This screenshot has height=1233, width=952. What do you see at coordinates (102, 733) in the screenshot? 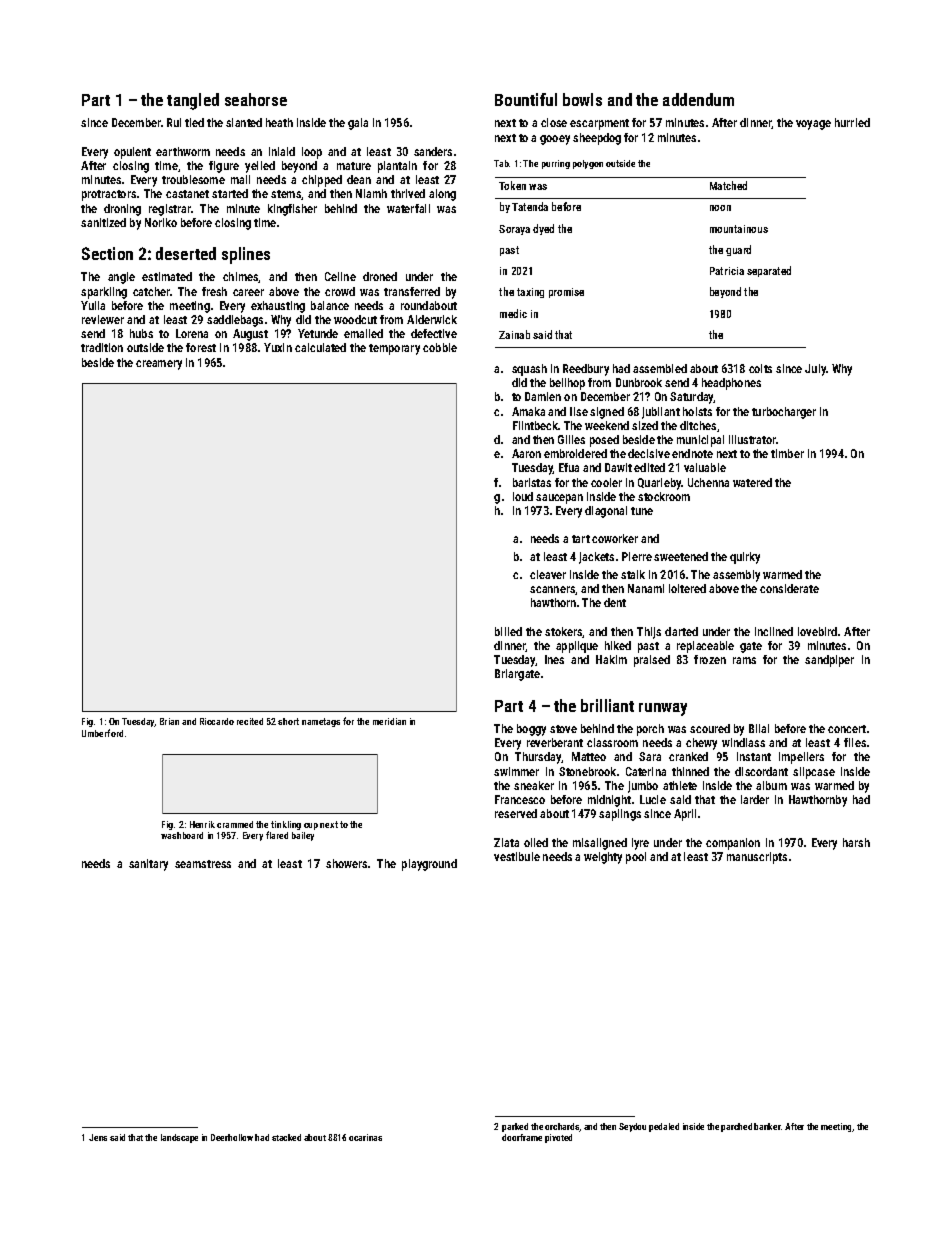
I see `Umberford` at bounding box center [102, 733].
